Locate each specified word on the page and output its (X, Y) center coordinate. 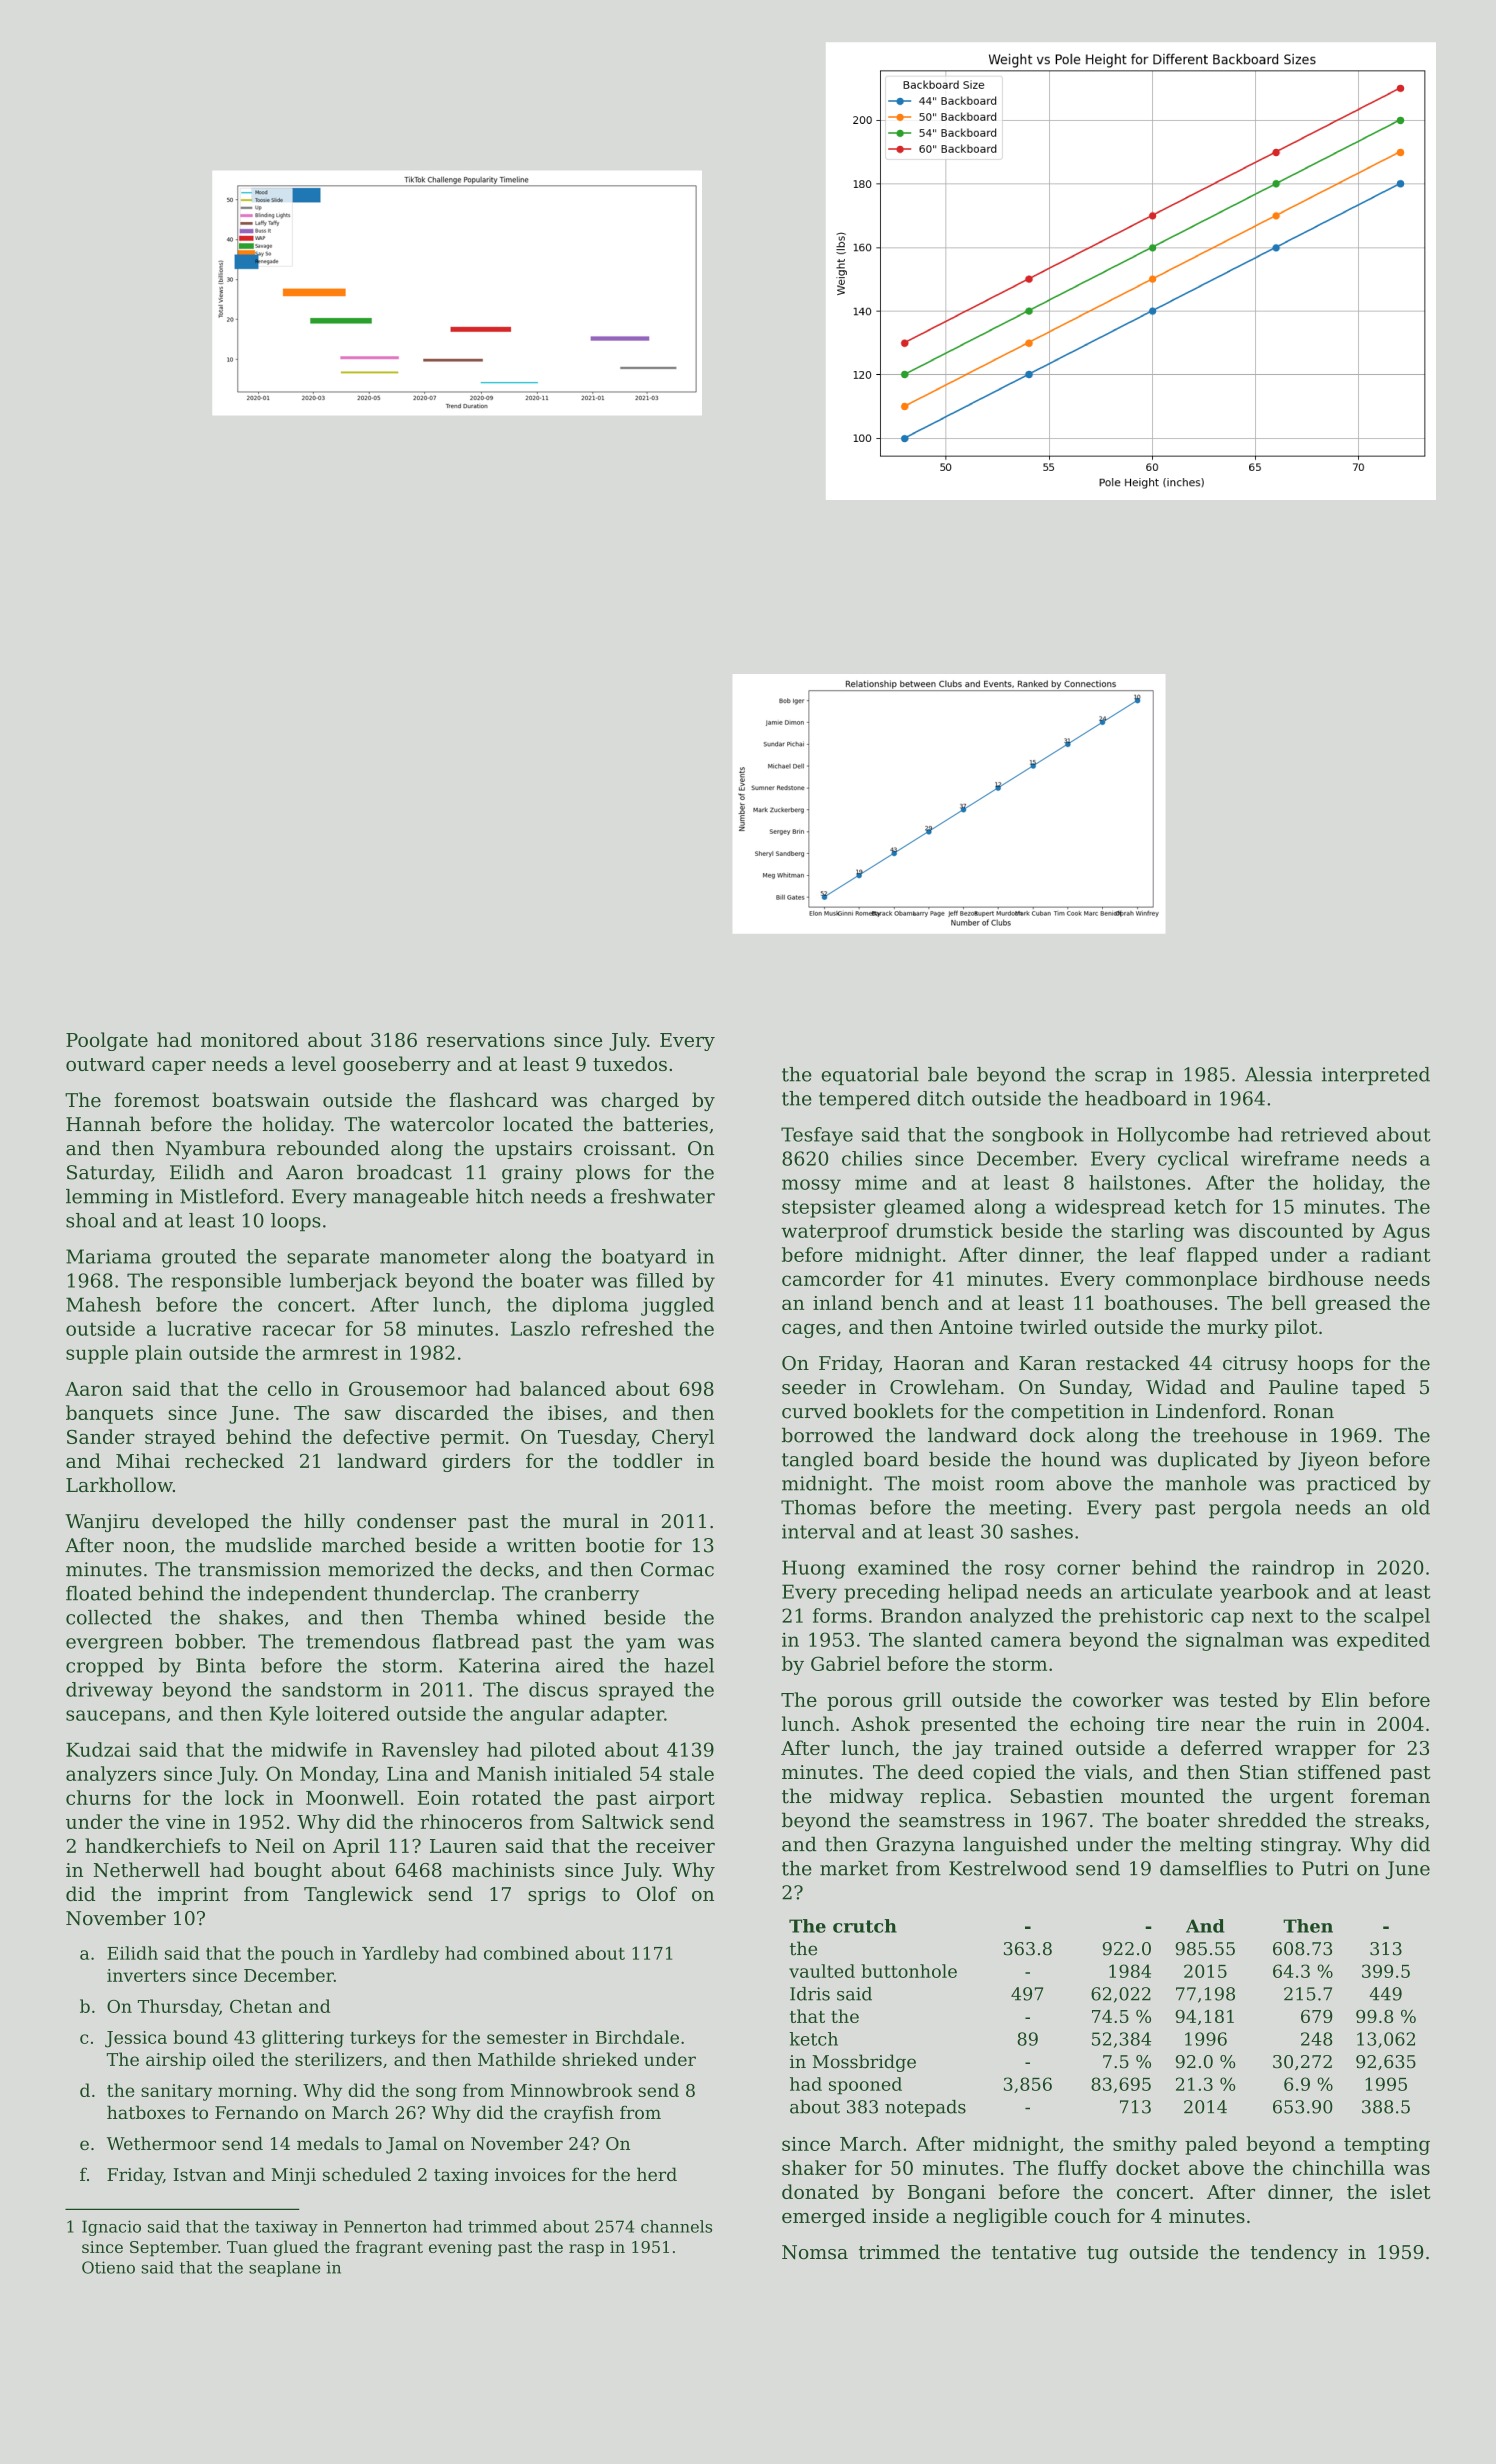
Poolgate (107, 1041)
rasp (586, 2250)
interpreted (1376, 1076)
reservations (486, 1040)
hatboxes (146, 2112)
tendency (1294, 2253)
